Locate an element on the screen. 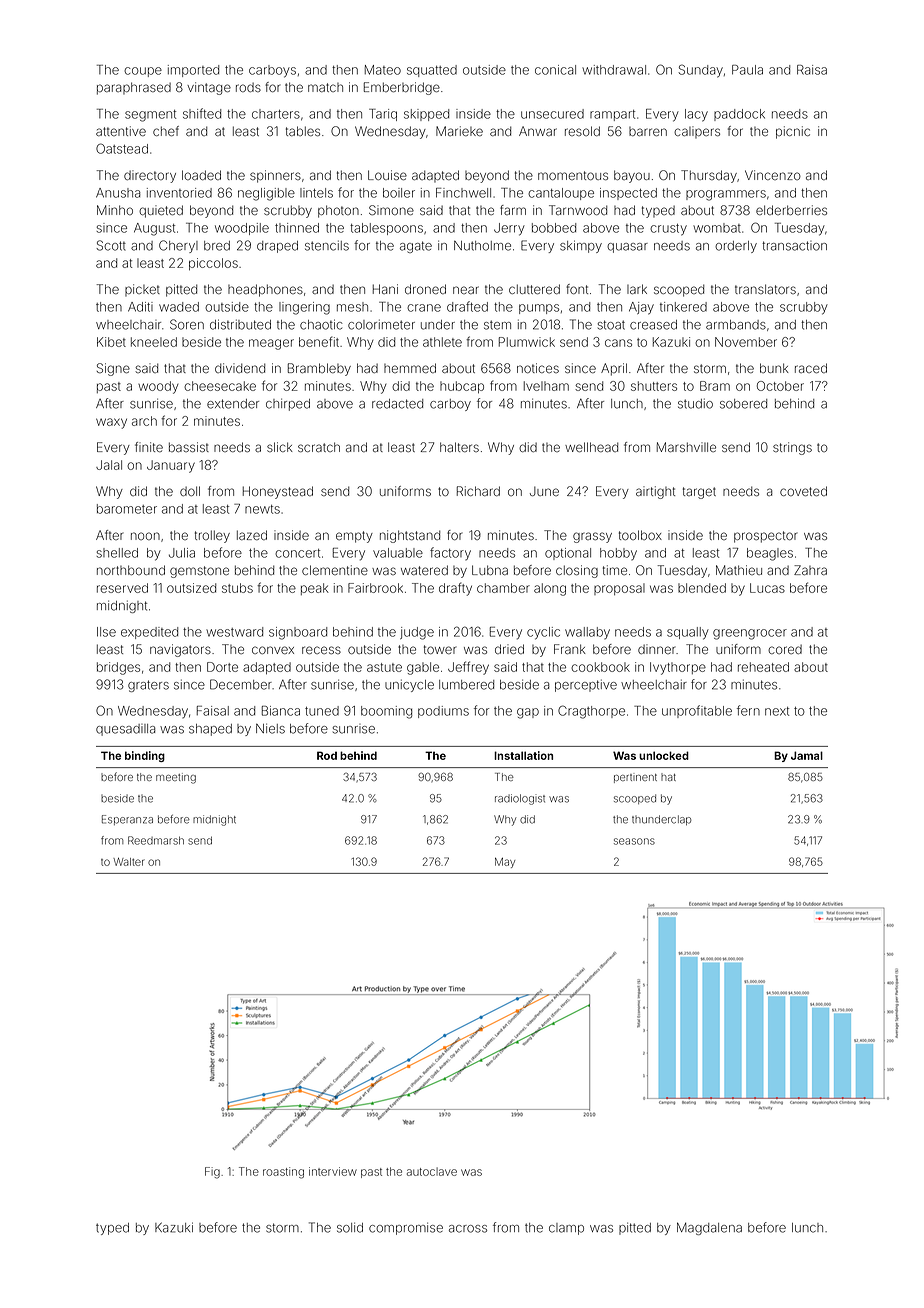 The width and height of the screenshot is (924, 1308). Raisa is located at coordinates (812, 70).
